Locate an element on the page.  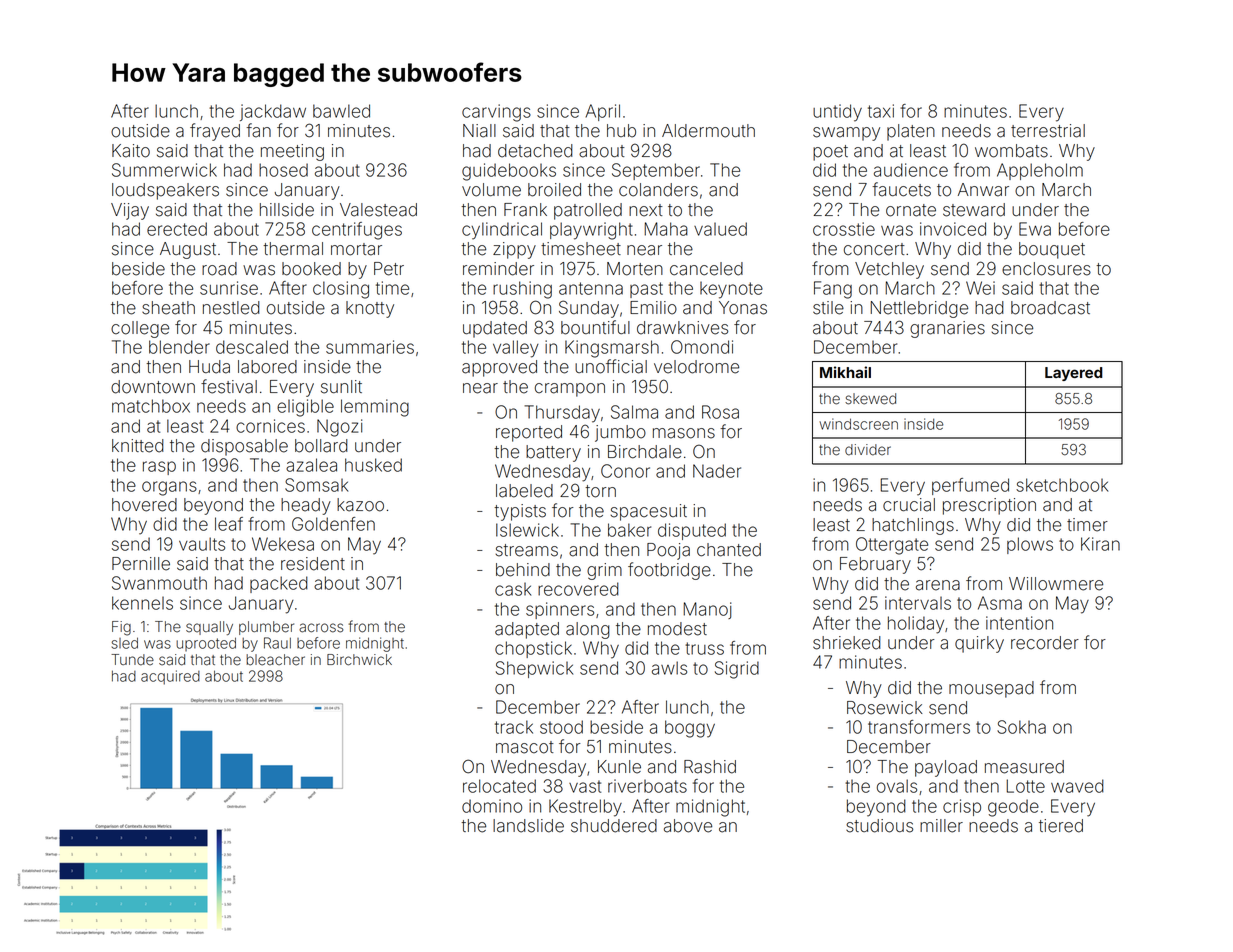
booked is located at coordinates (311, 269).
